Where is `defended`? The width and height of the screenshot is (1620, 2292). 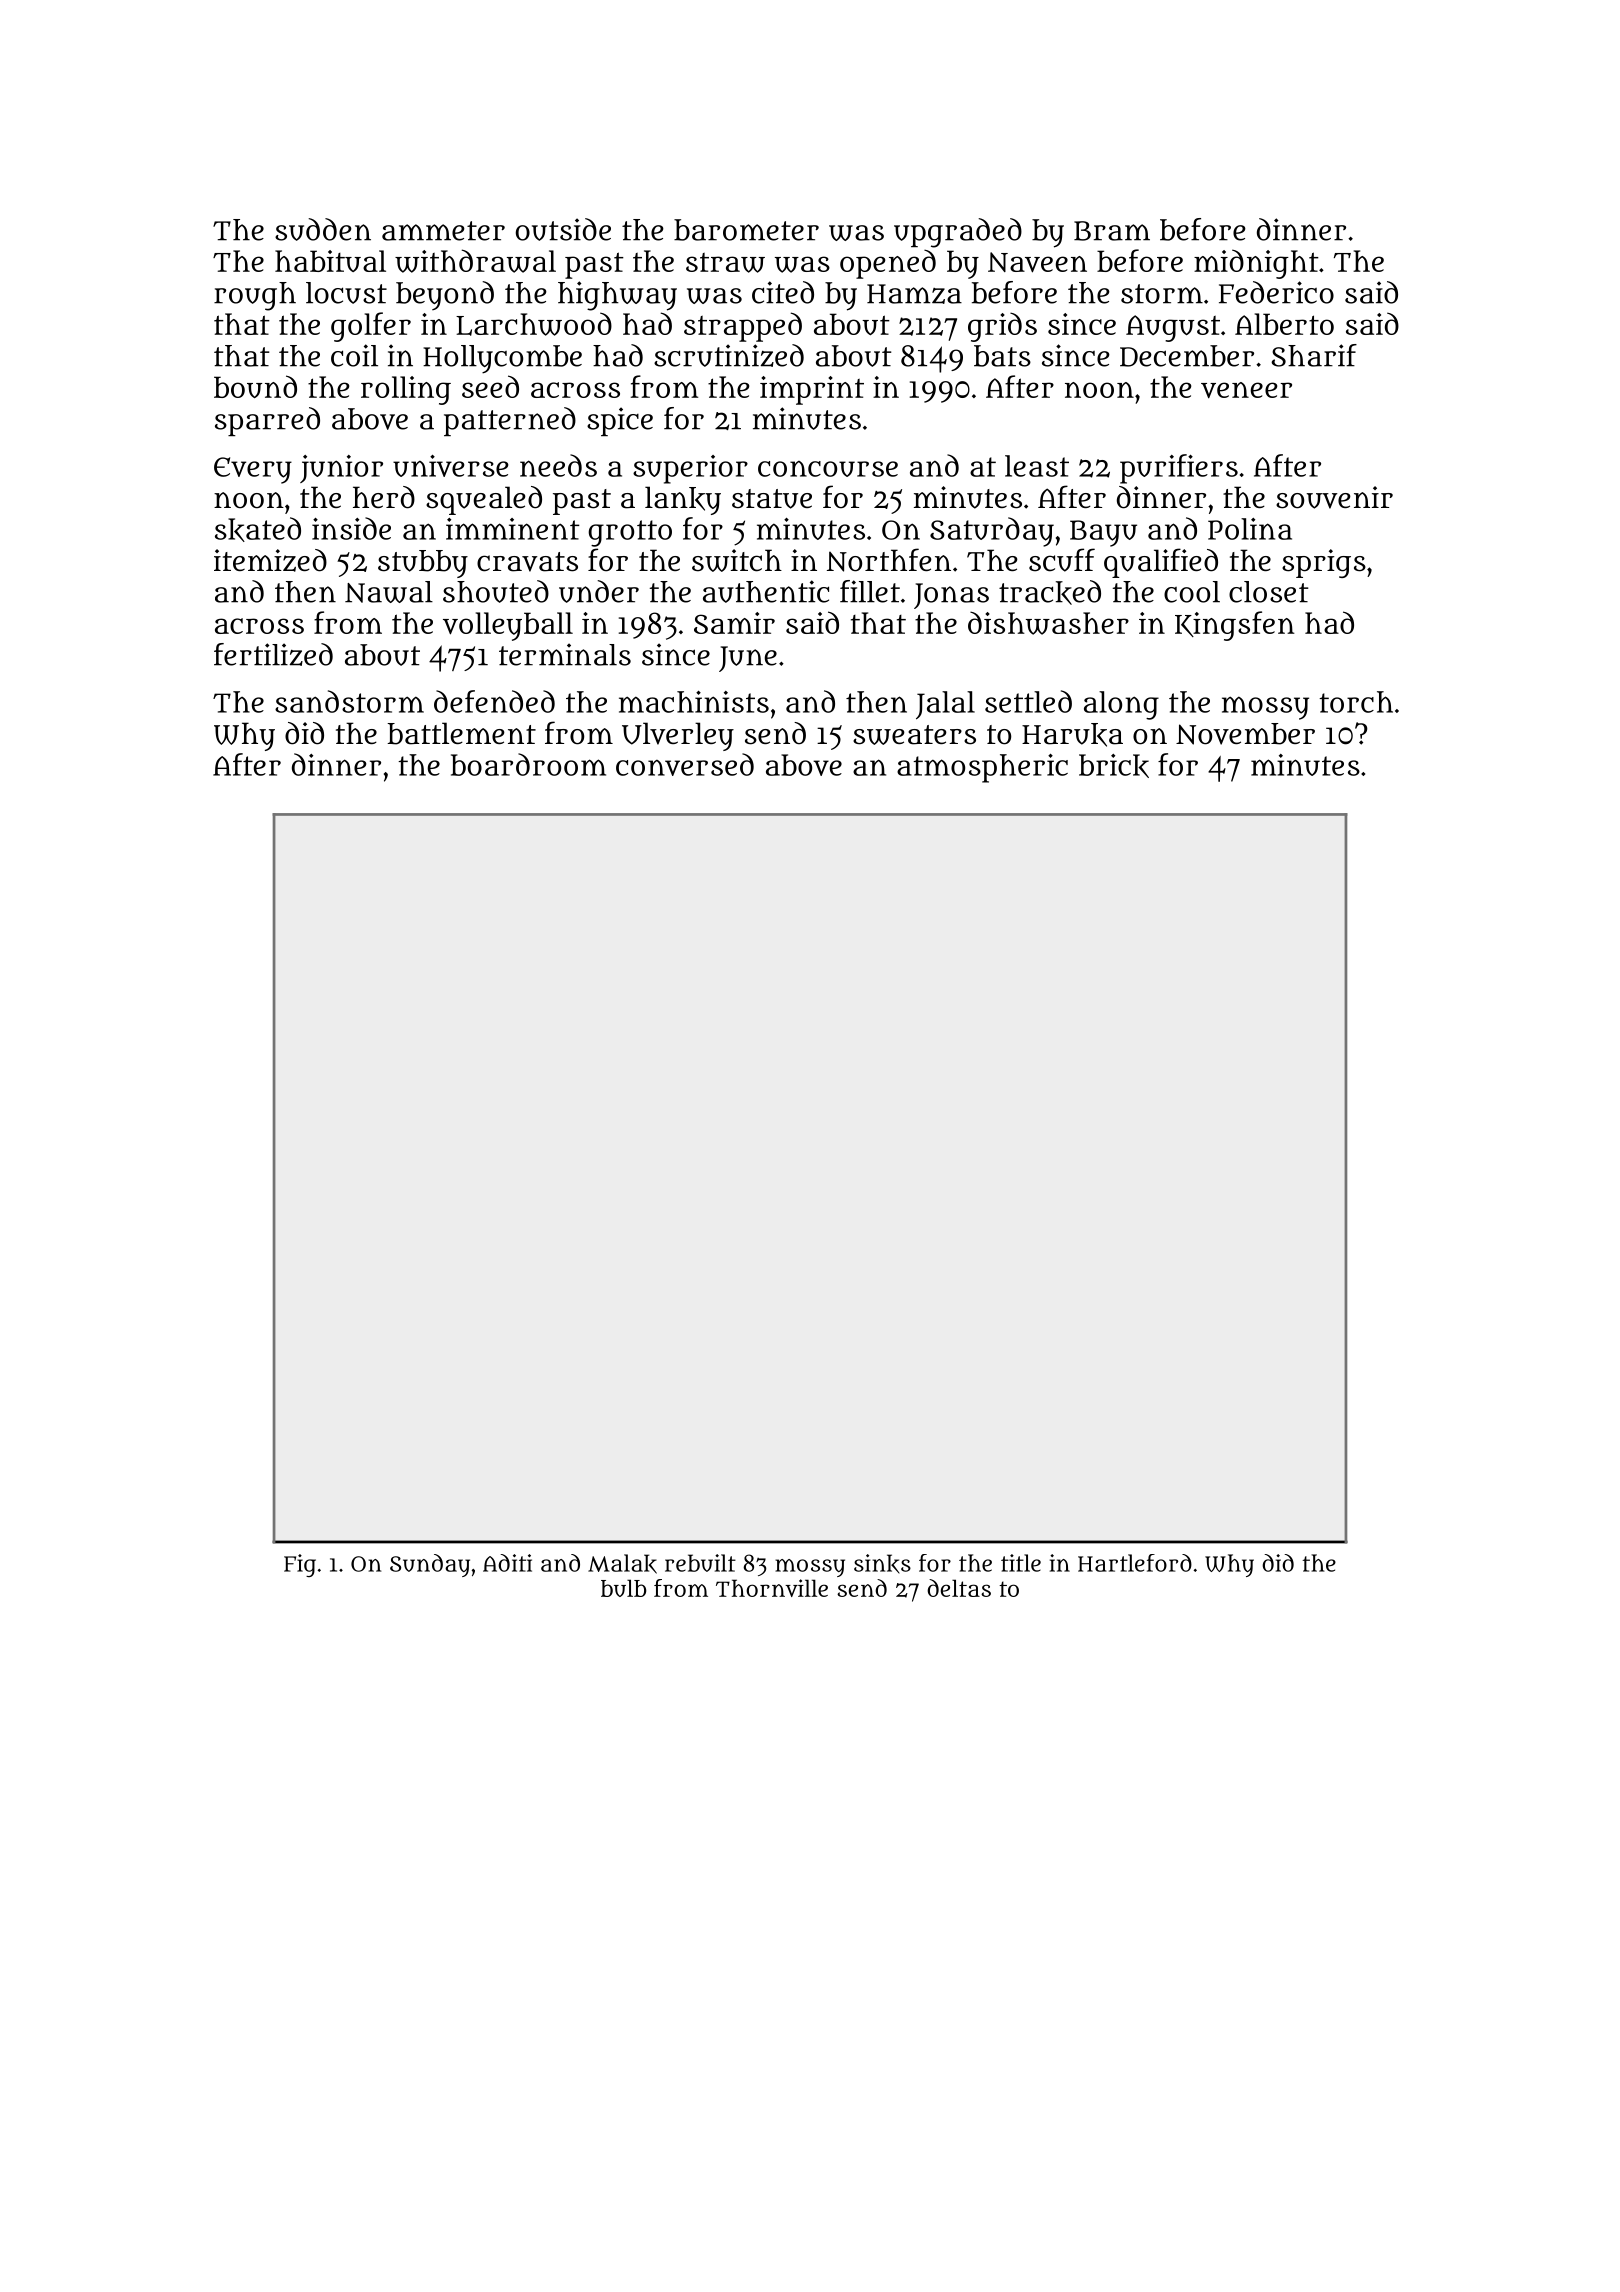
defended is located at coordinates (494, 701).
